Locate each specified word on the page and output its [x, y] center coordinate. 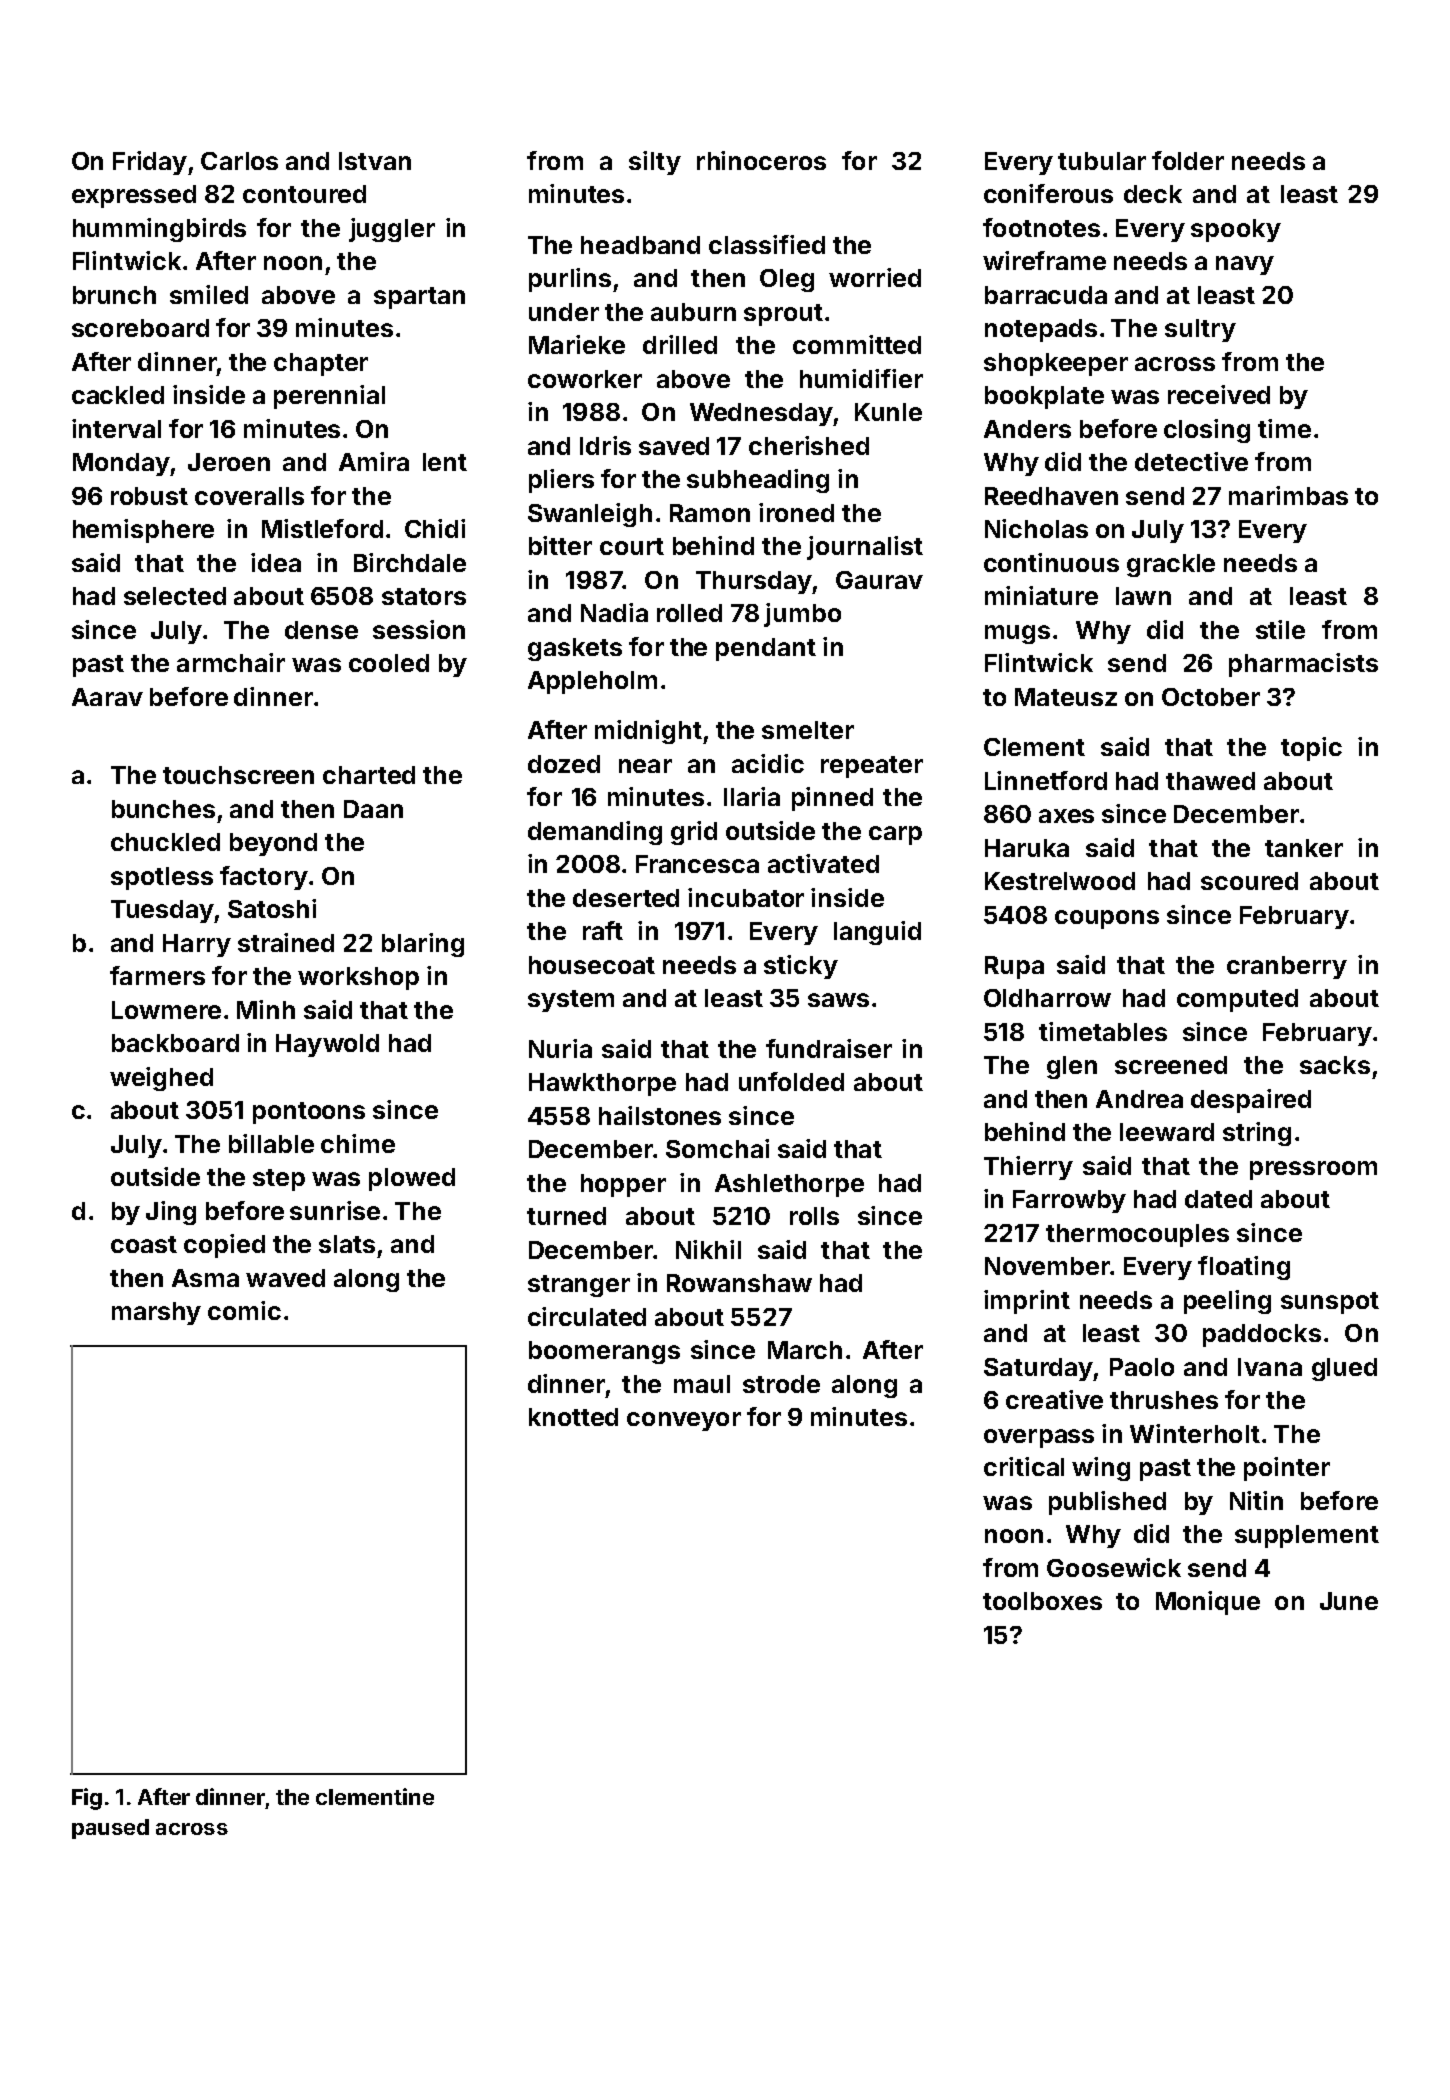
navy [1245, 265]
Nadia [614, 612]
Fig [87, 1799]
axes [1066, 816]
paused [110, 1829]
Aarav [107, 697]
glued [1344, 1369]
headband [640, 245]
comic [244, 1310]
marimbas [1288, 495]
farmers [157, 975]
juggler [392, 230]
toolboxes [1042, 1601]
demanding [595, 833]
